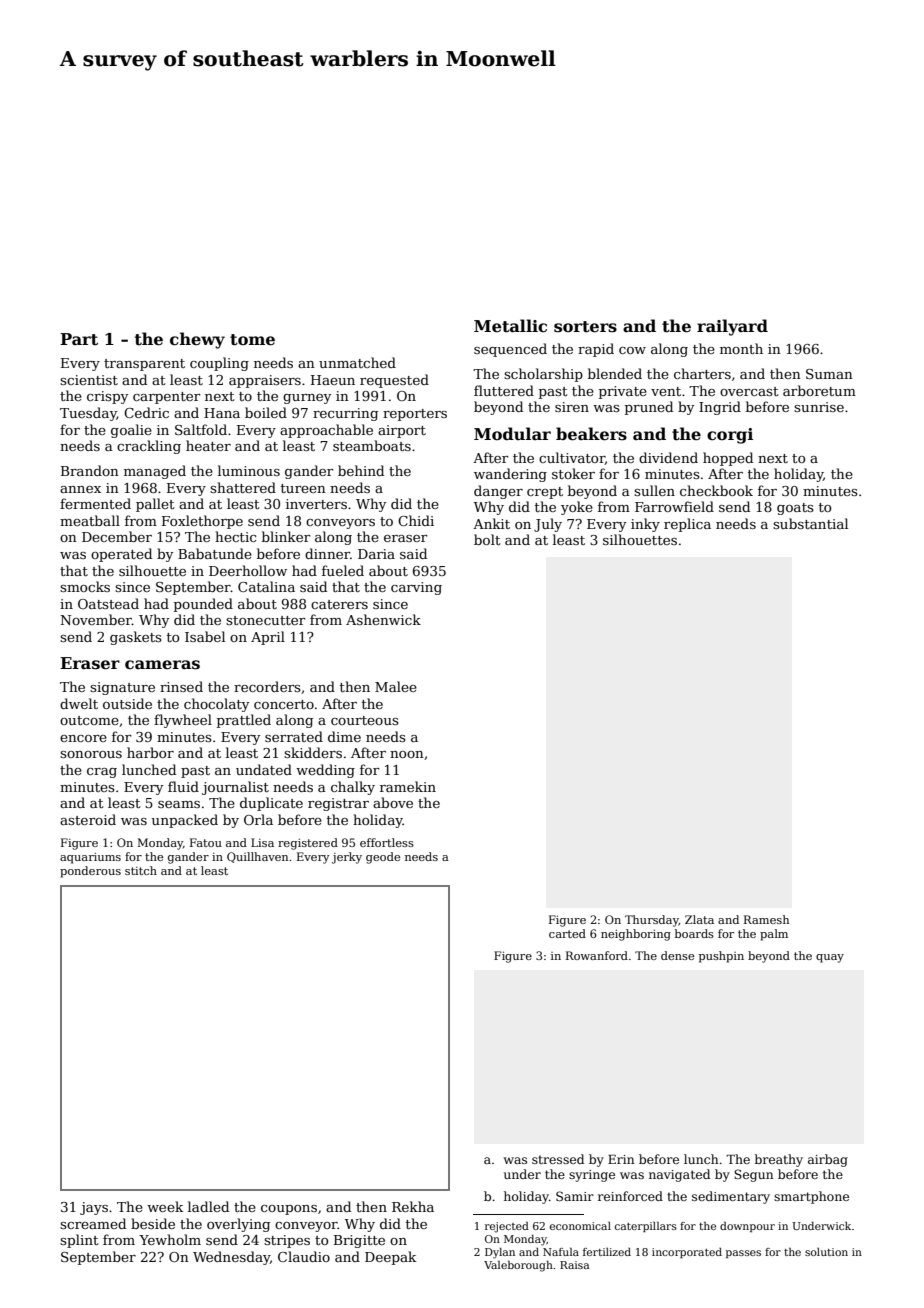  I want to click on stressed, so click(558, 1159).
